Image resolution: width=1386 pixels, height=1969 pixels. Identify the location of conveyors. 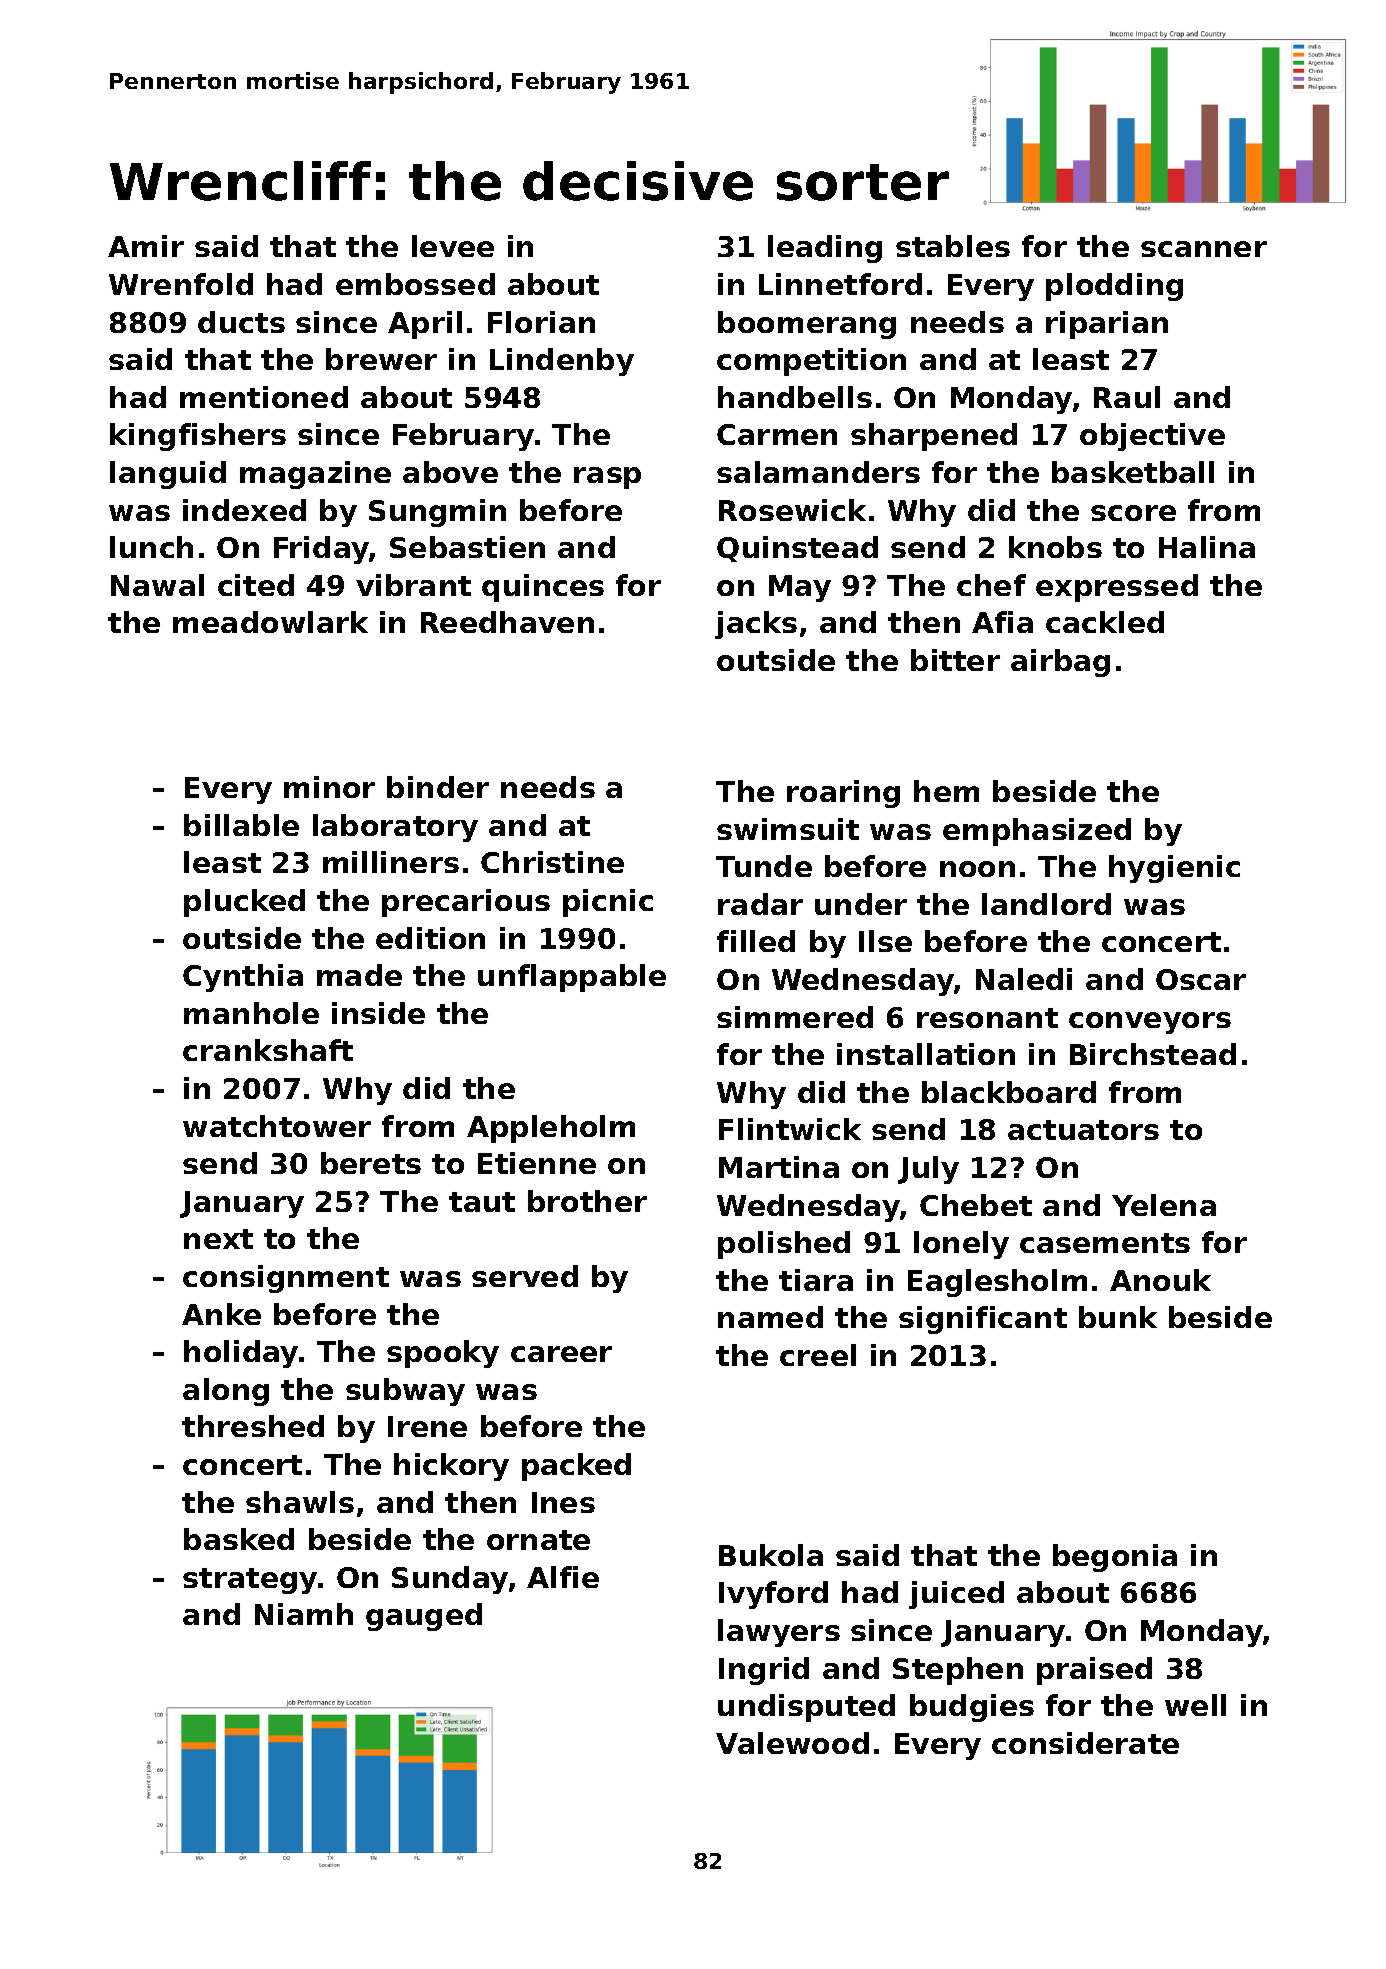
(1150, 1023).
